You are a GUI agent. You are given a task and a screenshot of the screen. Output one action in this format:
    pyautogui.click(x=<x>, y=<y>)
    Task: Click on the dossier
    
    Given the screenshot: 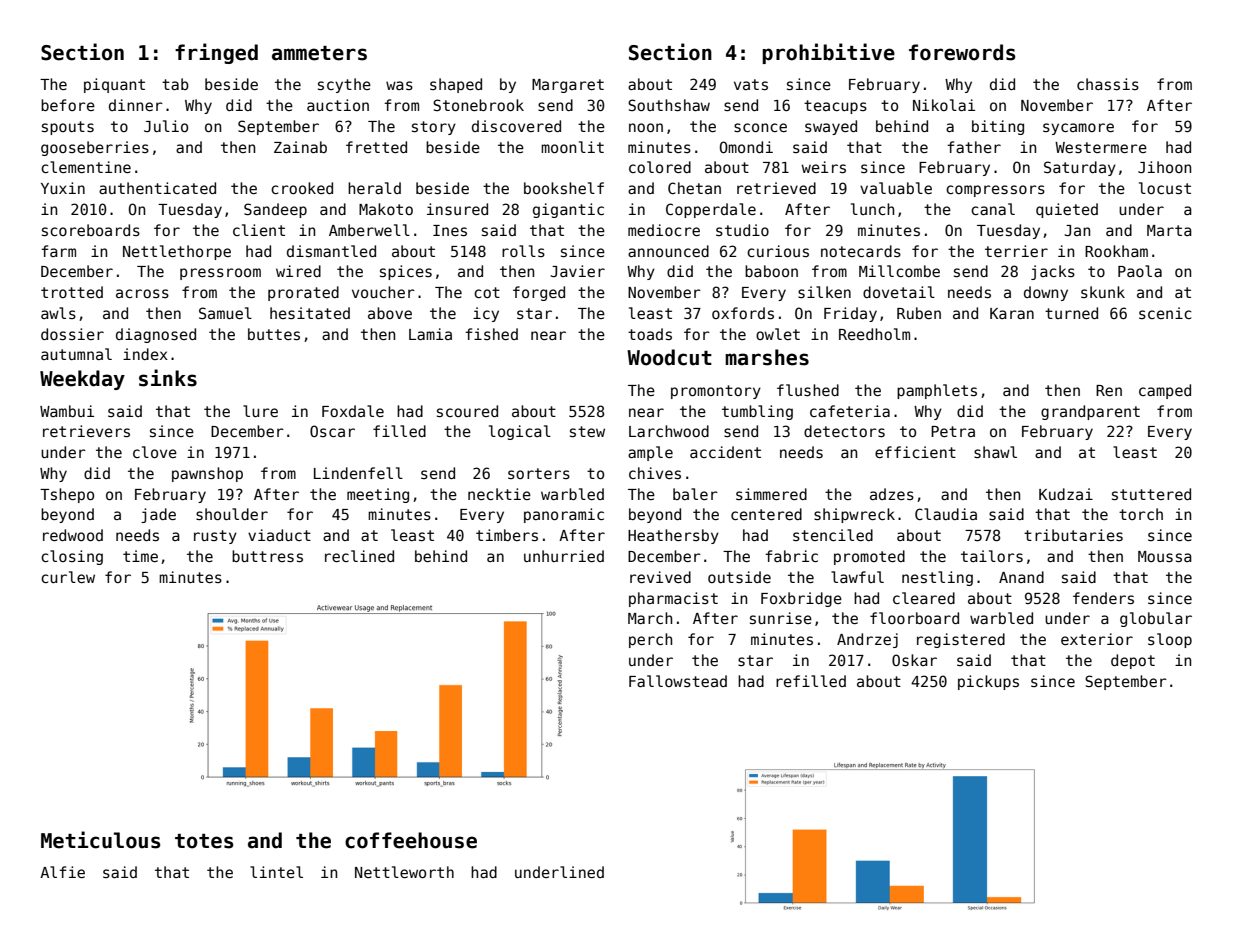 What is the action you would take?
    pyautogui.click(x=72, y=334)
